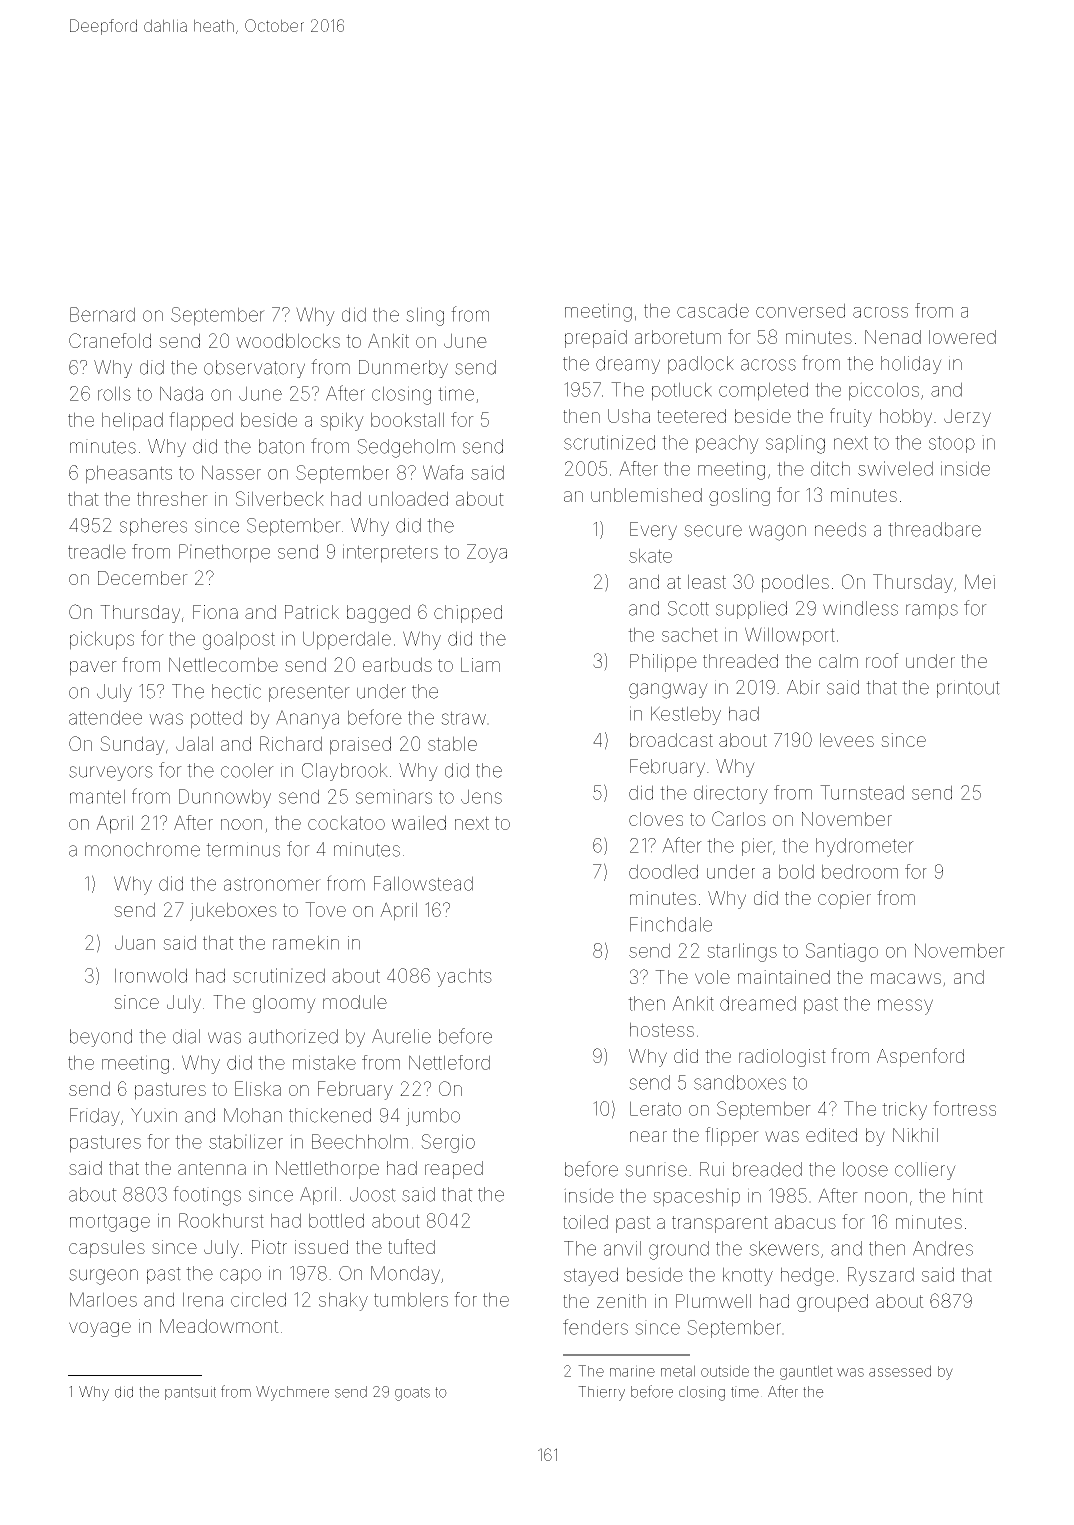  Describe the element at coordinates (464, 977) in the image. I see `yachts` at that location.
